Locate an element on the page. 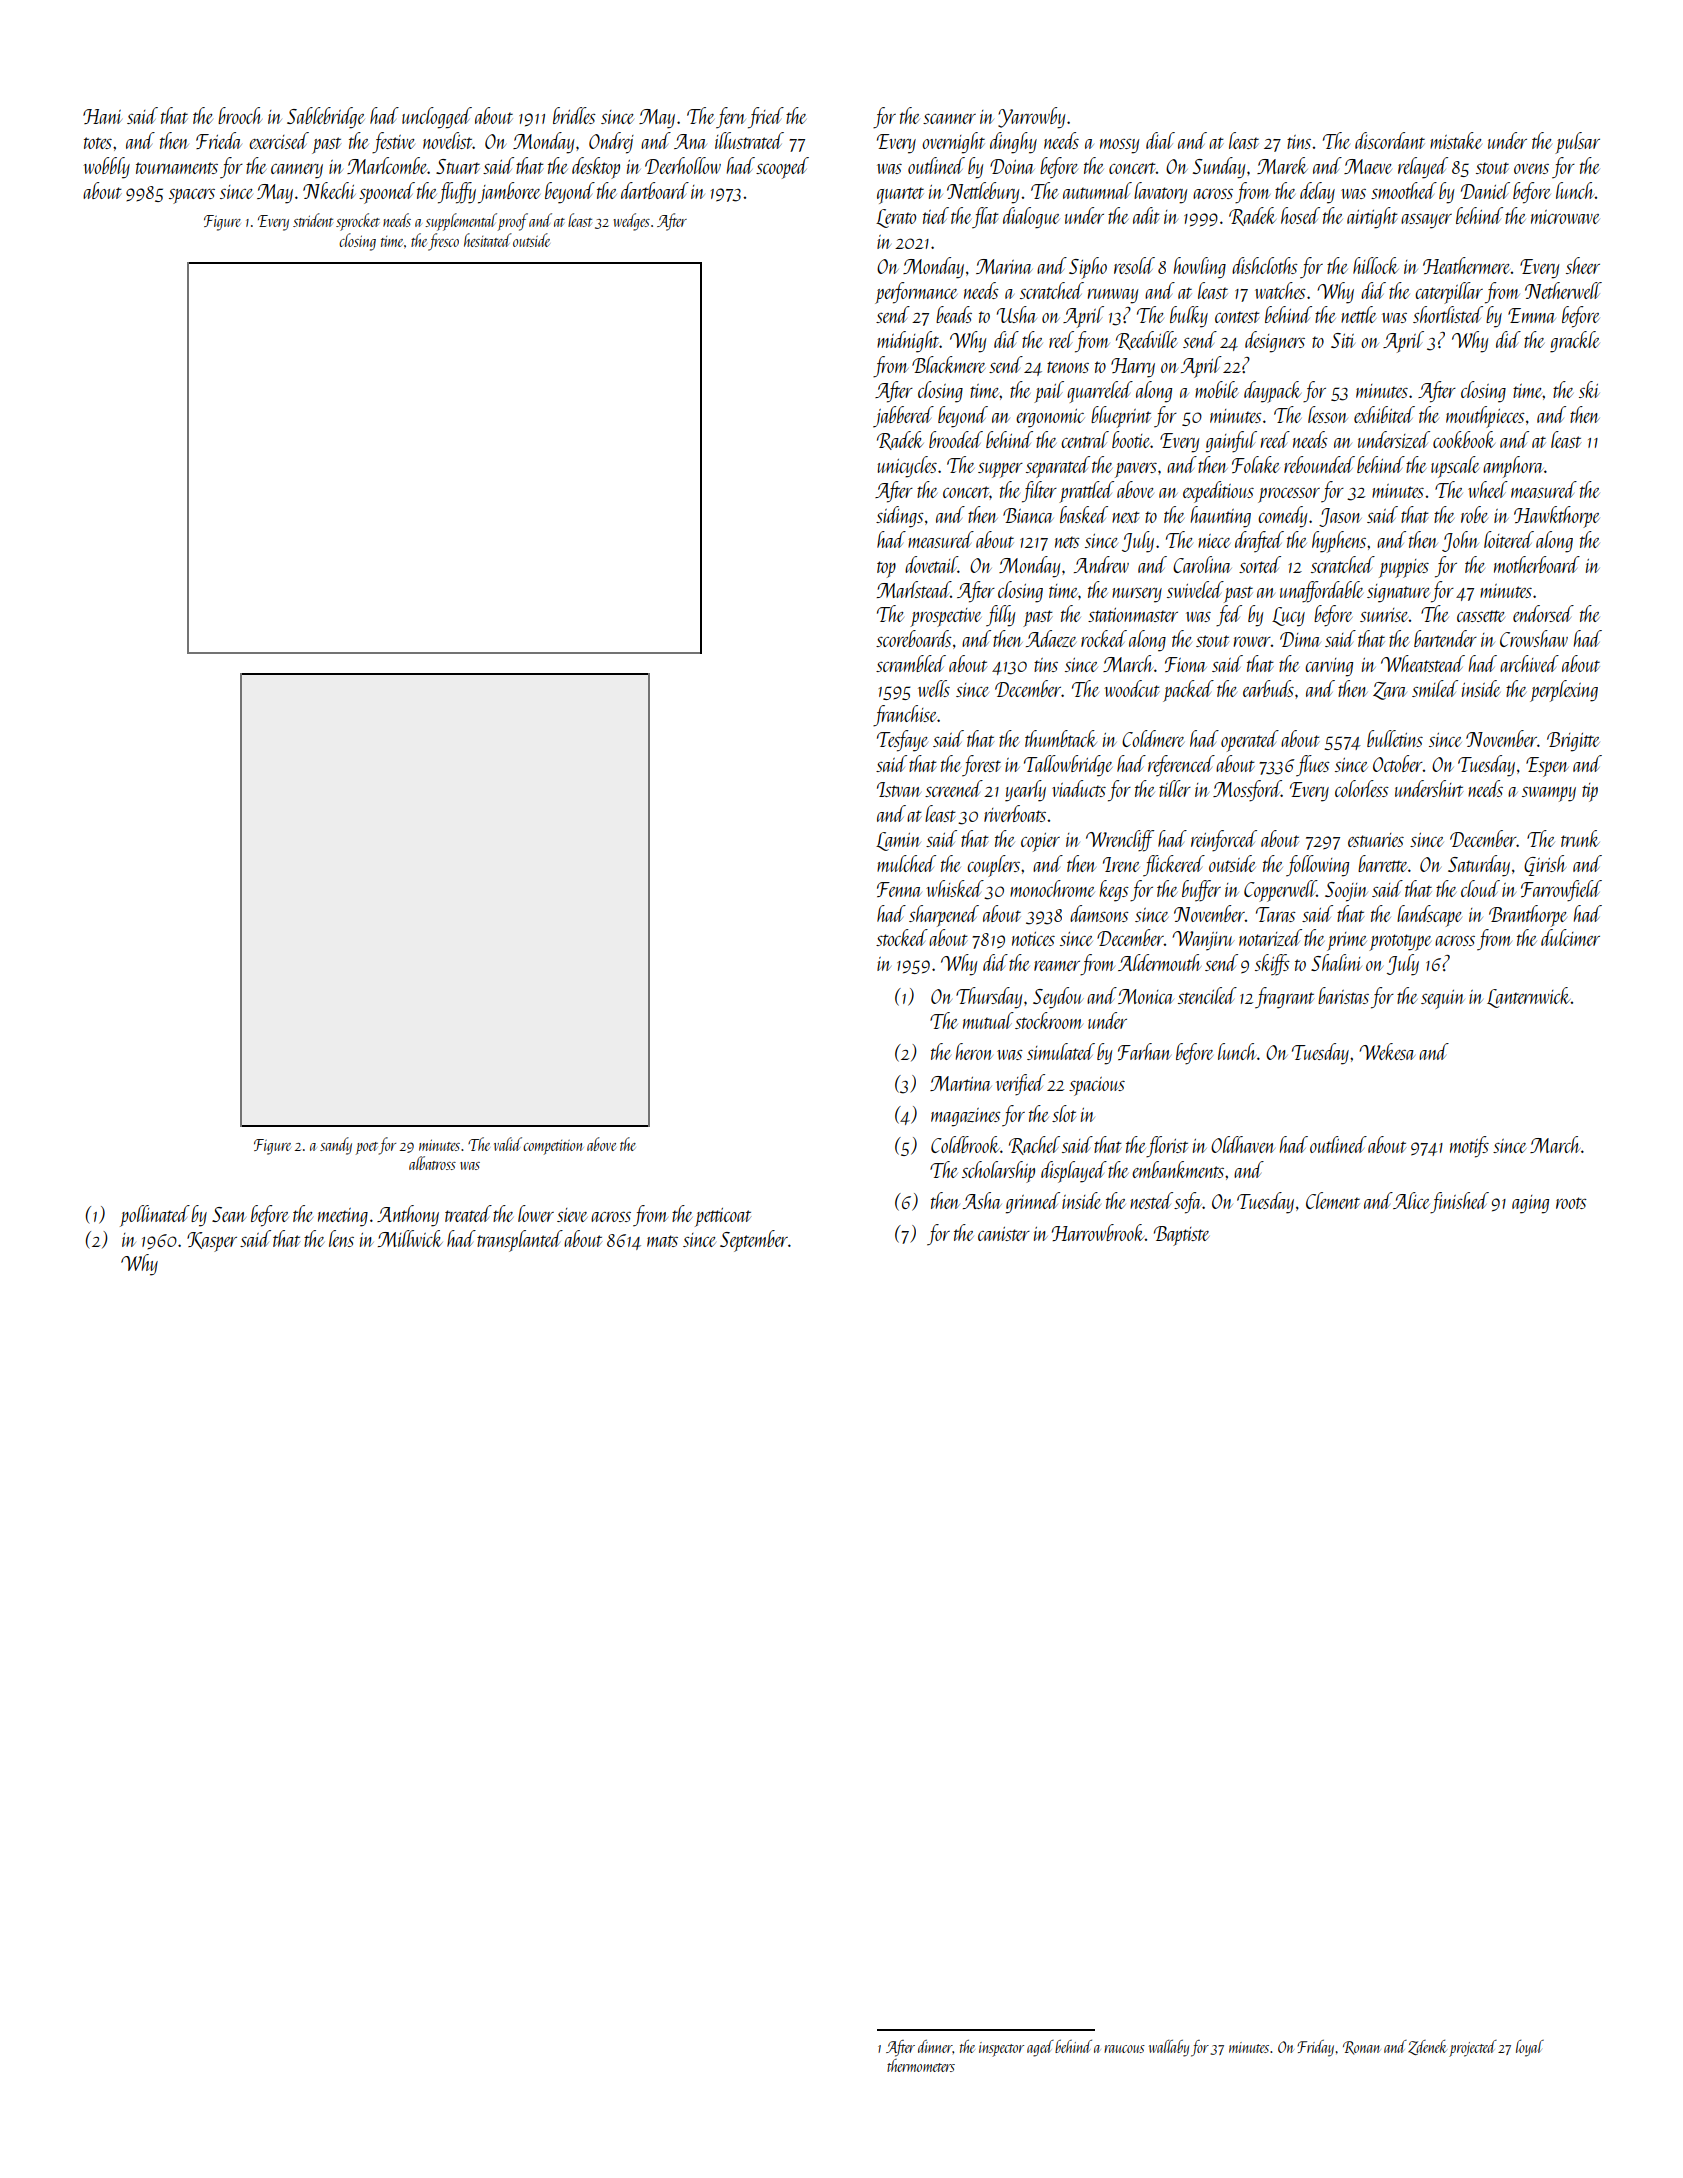  mossy is located at coordinates (1119, 146).
